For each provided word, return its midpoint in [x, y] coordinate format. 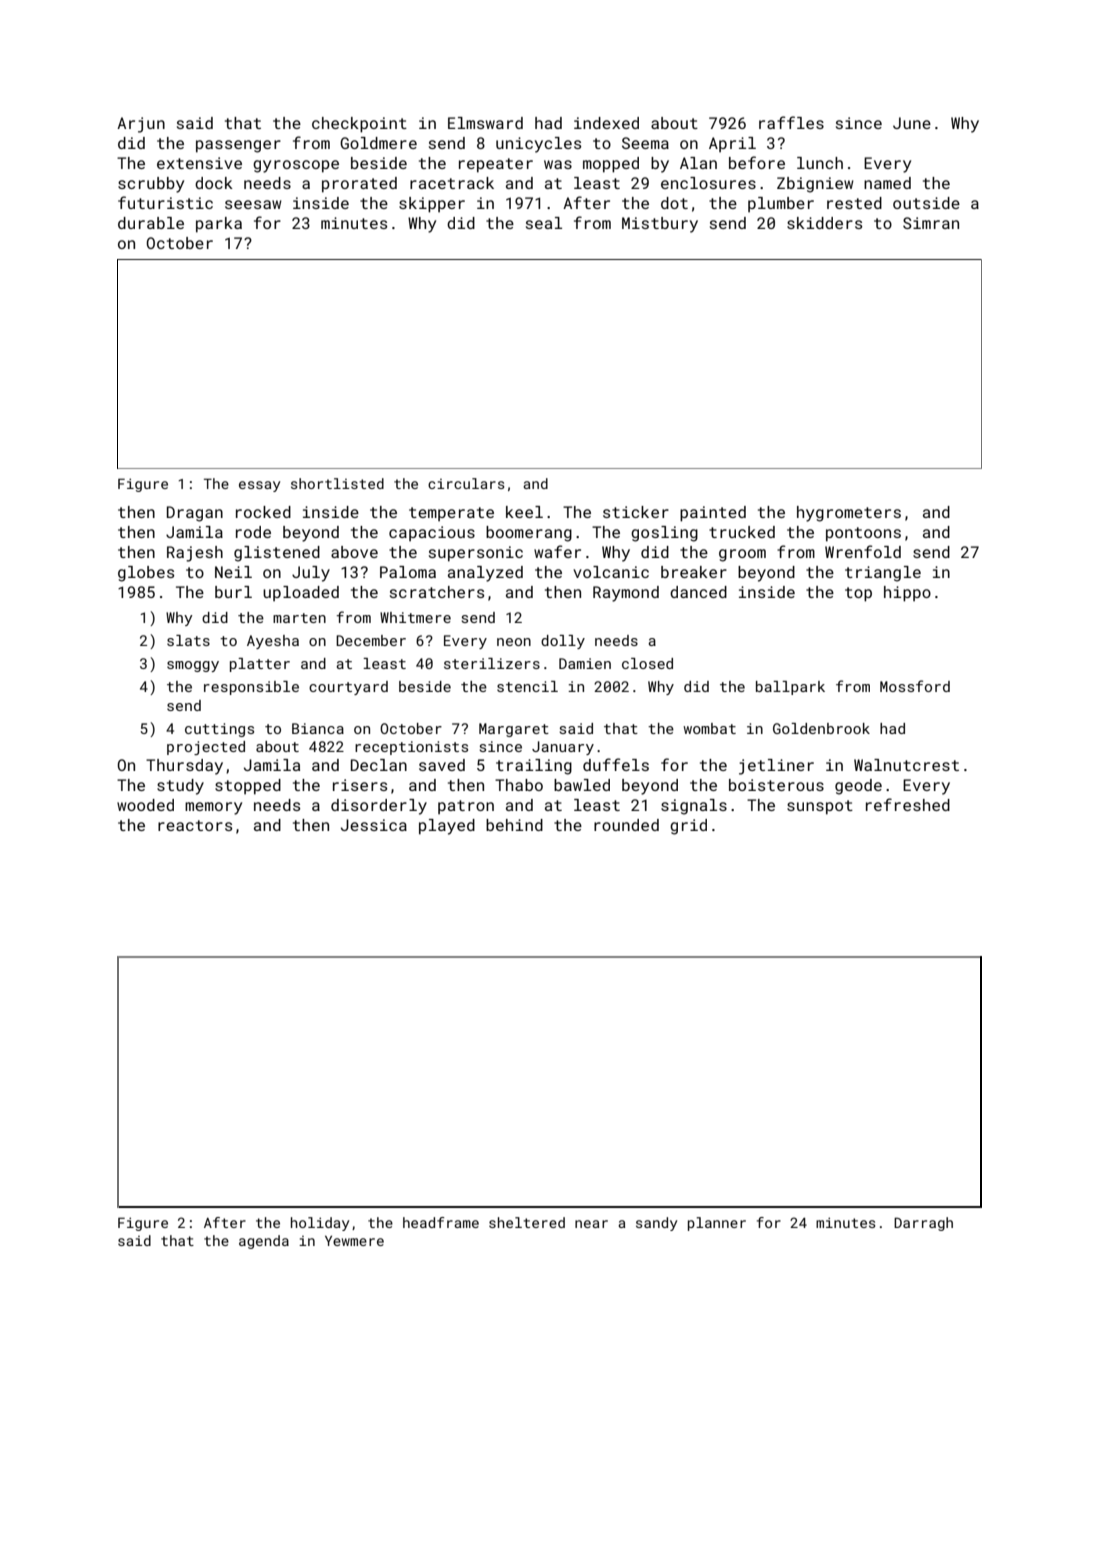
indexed [606, 123]
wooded [145, 805]
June [912, 123]
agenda [264, 1242]
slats [188, 640]
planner [717, 1224]
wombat [709, 728]
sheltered [527, 1222]
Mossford [915, 686]
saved [442, 765]
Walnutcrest [906, 765]
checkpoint [359, 125]
